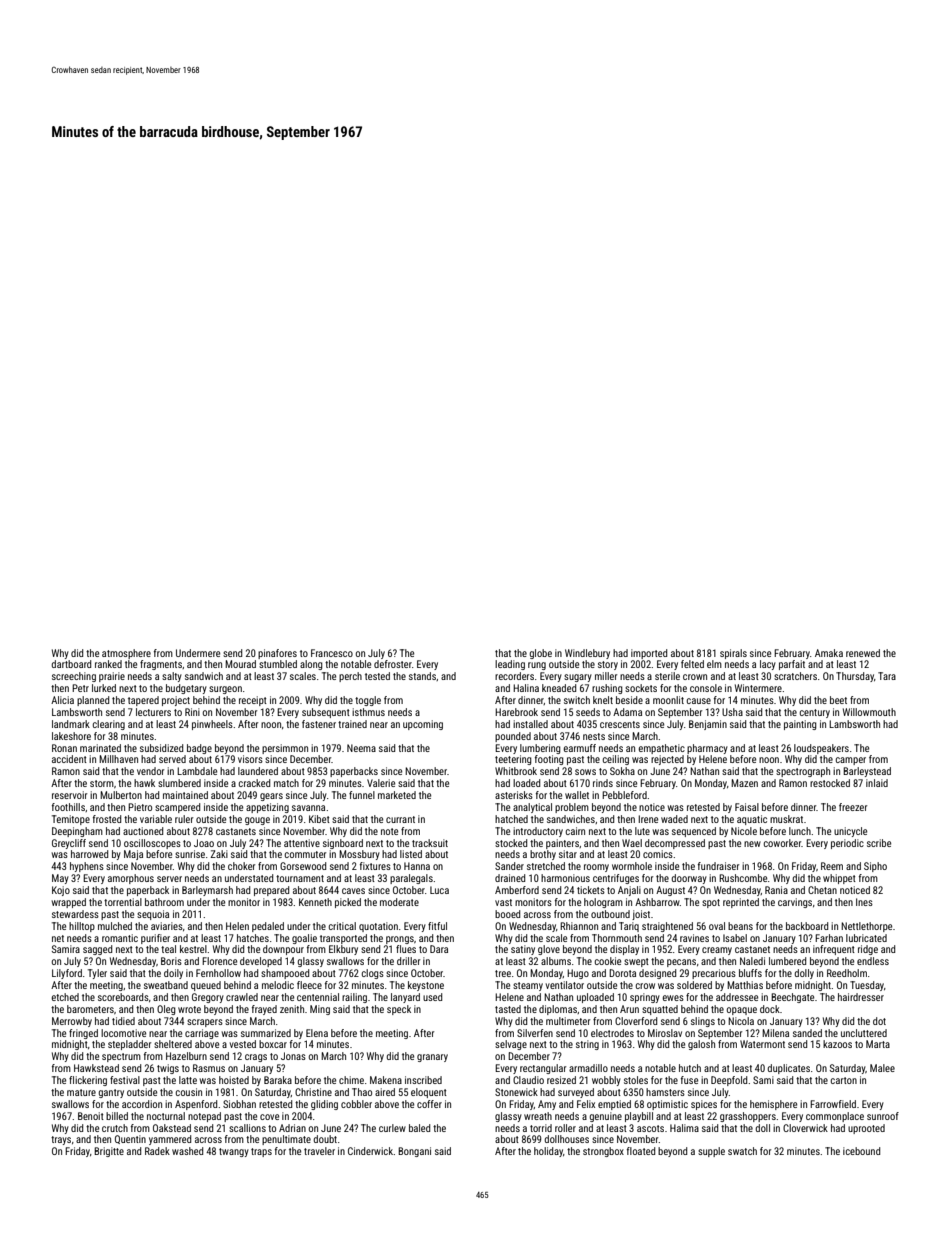 This screenshot has height=1233, width=952. I want to click on defroster, so click(393, 664).
